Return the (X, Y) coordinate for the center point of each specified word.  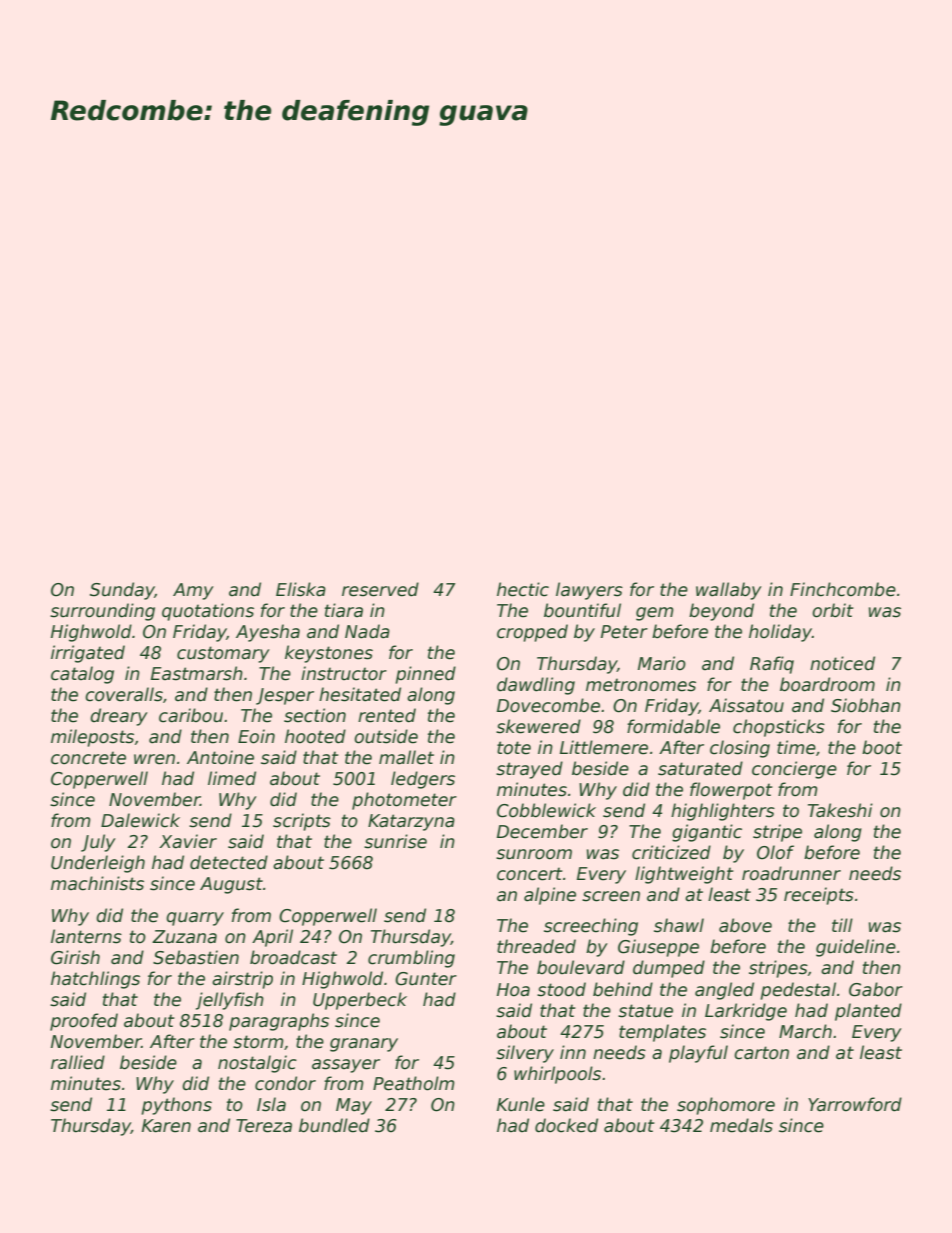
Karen (166, 1126)
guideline (856, 948)
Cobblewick (546, 810)
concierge (794, 770)
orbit (833, 610)
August (231, 885)
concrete (88, 758)
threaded (536, 946)
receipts (819, 896)
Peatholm (414, 1083)
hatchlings (95, 980)
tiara (344, 610)
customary (223, 654)
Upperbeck (360, 1001)
